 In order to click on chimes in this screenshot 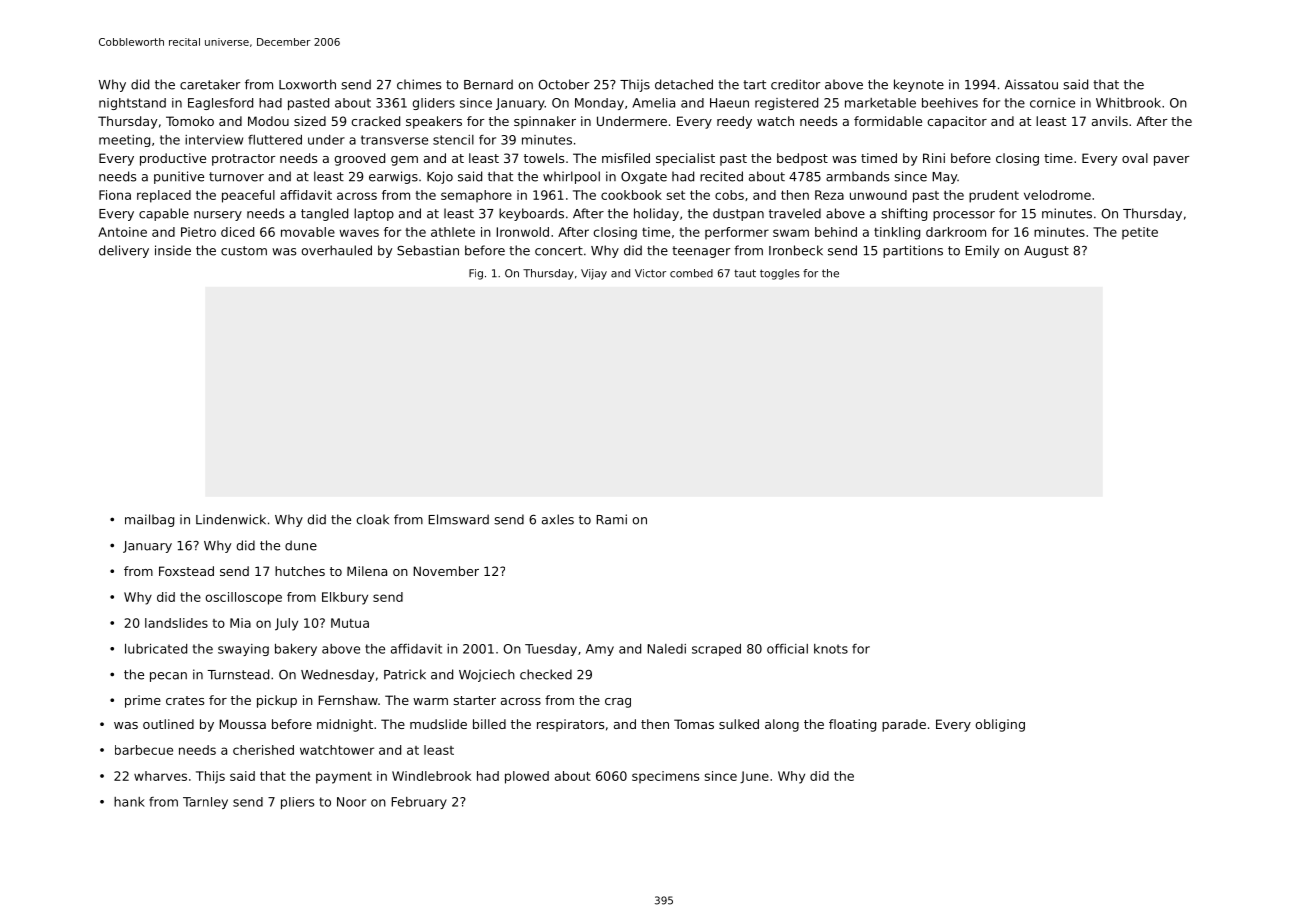, I will do `click(419, 84)`.
